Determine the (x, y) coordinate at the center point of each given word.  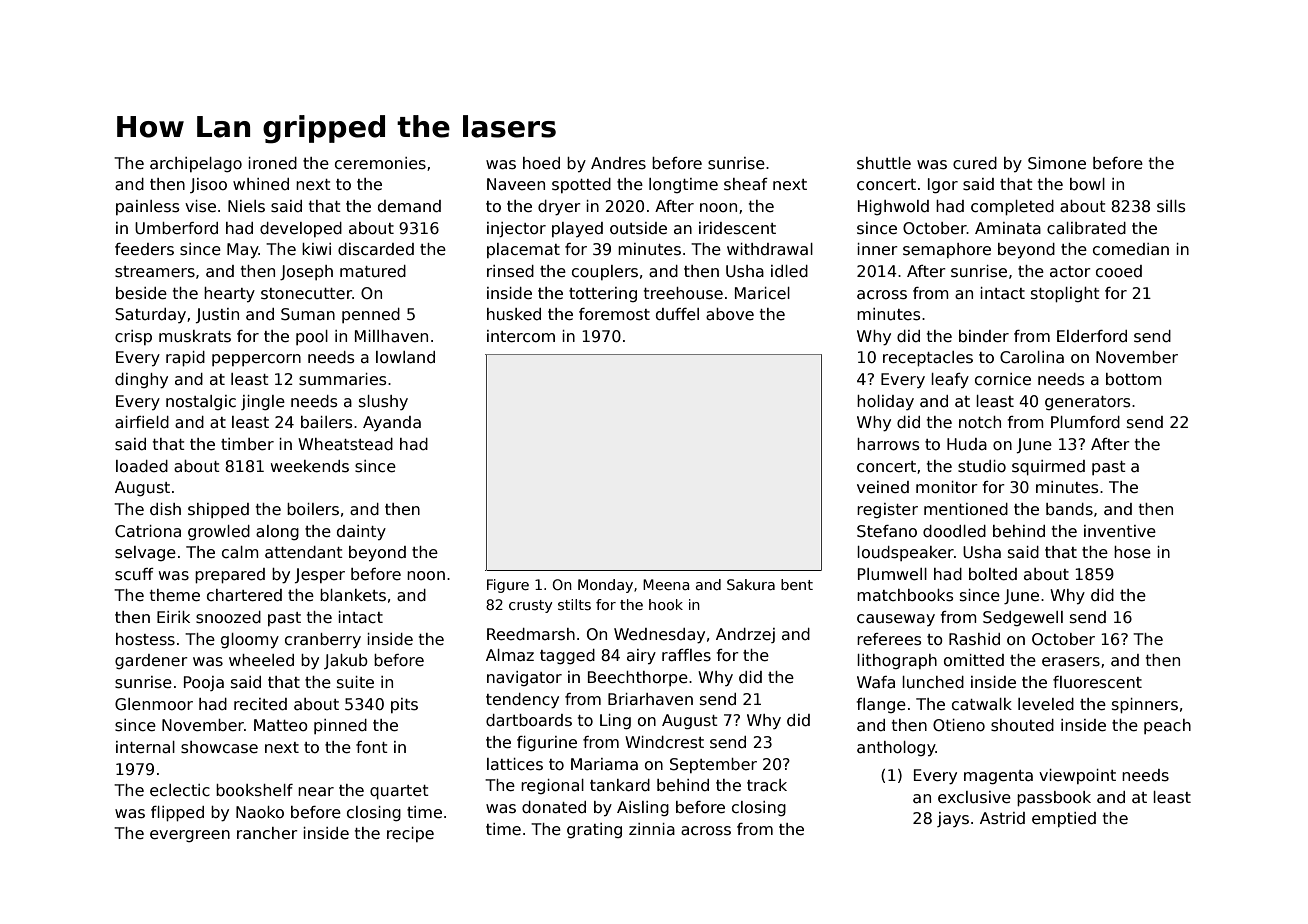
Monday (605, 586)
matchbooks (905, 595)
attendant (304, 552)
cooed (1119, 271)
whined (261, 184)
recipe (410, 834)
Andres (618, 163)
